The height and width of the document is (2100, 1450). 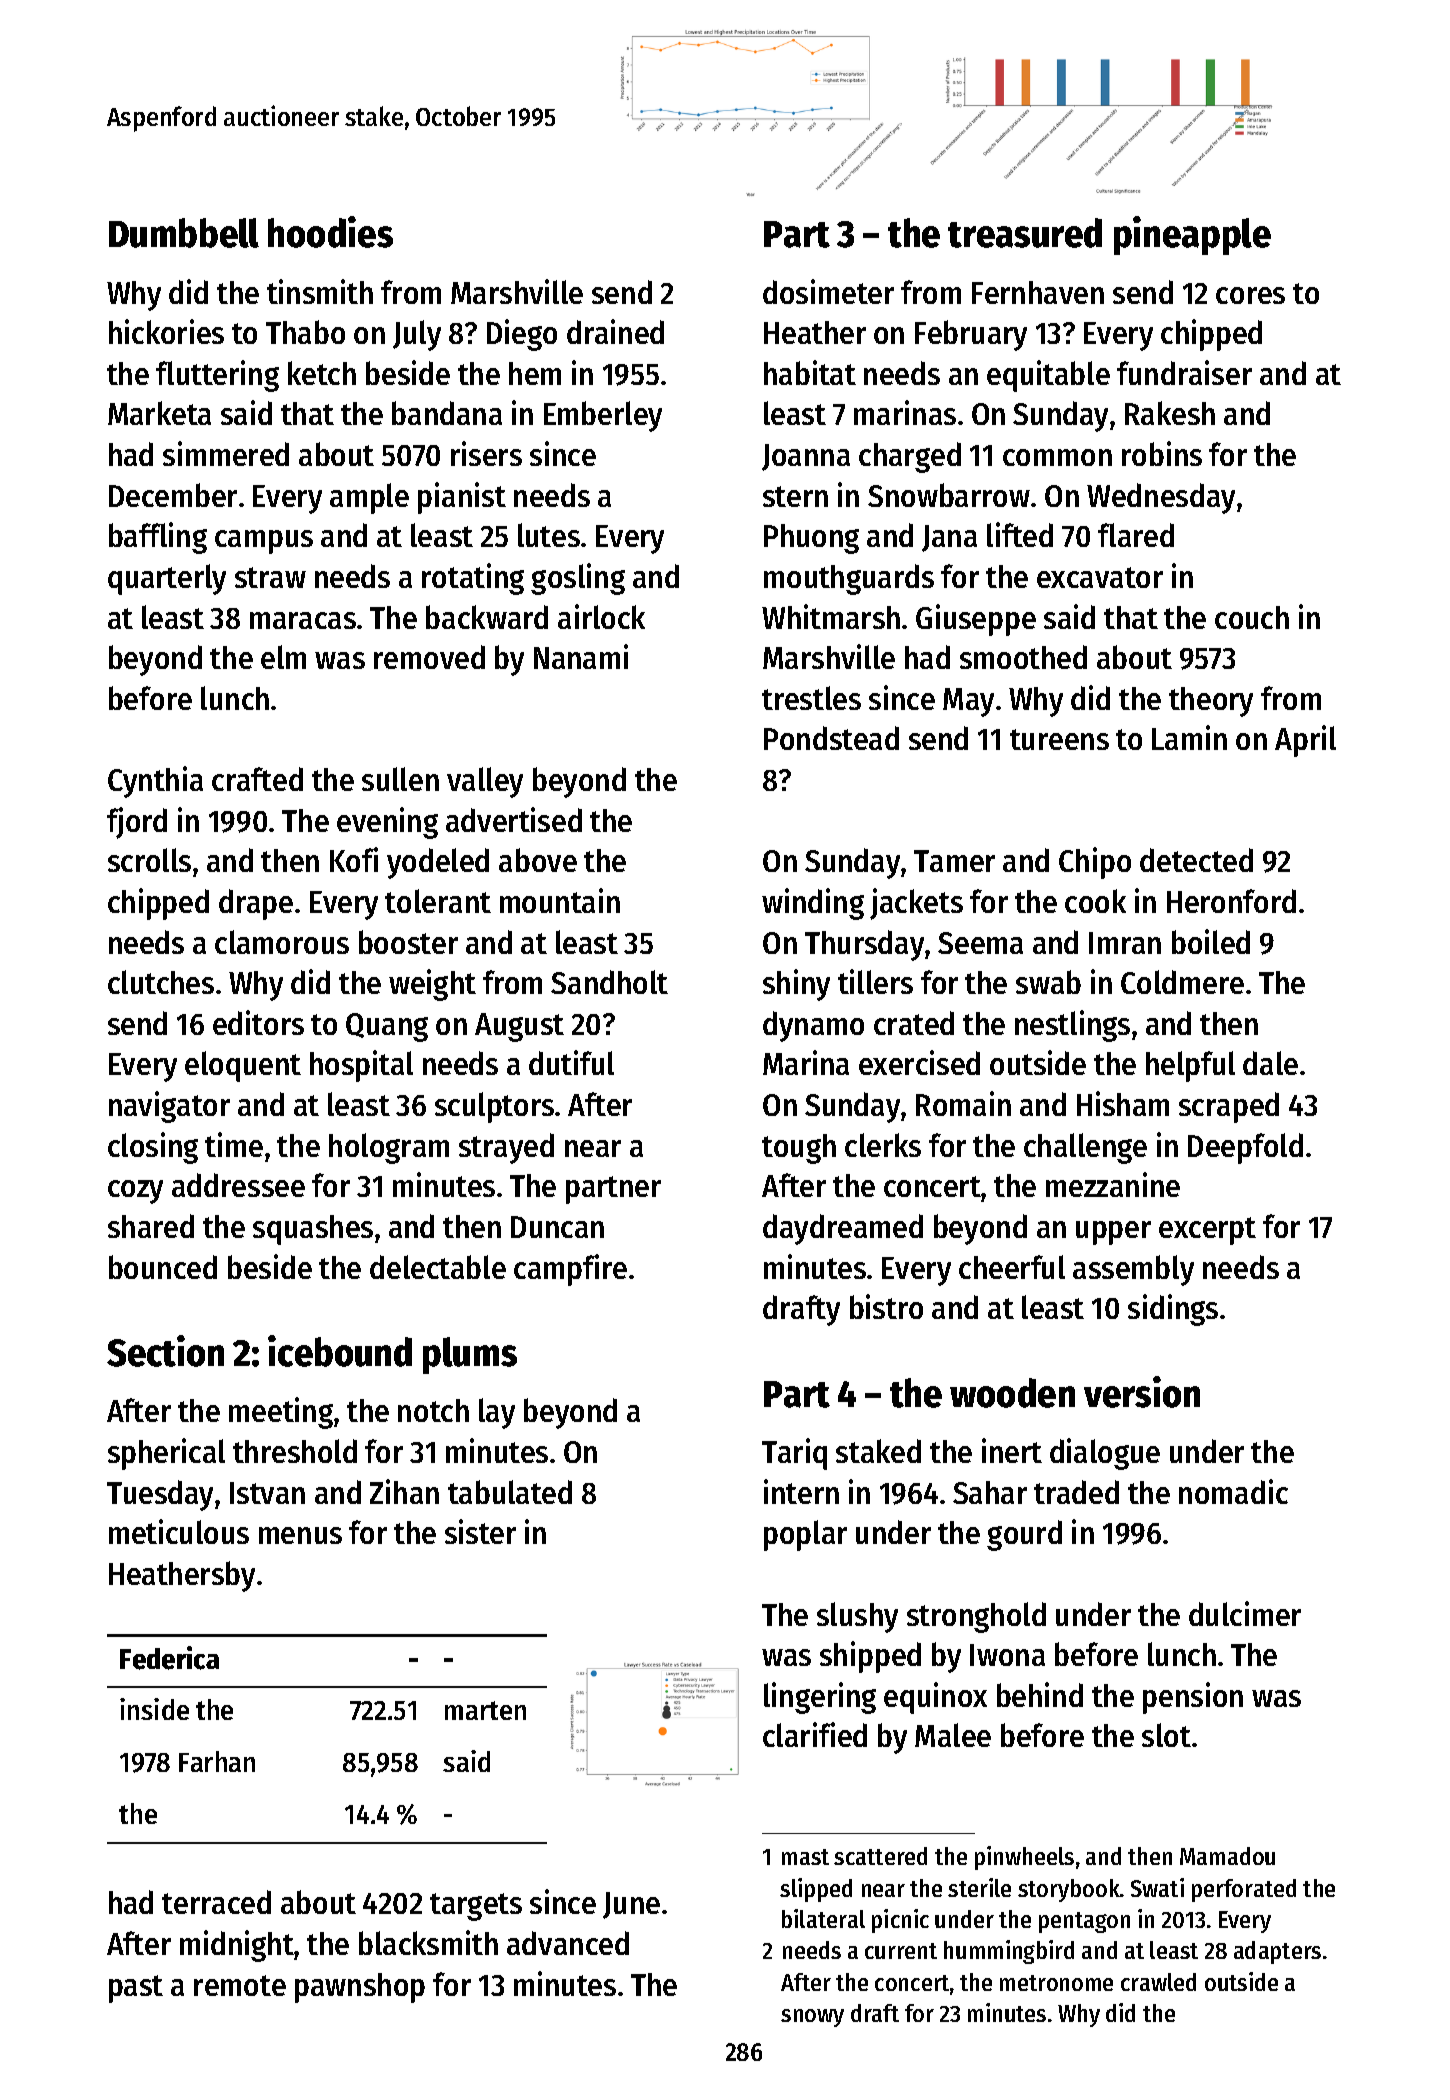 I want to click on campfire, so click(x=570, y=1270).
